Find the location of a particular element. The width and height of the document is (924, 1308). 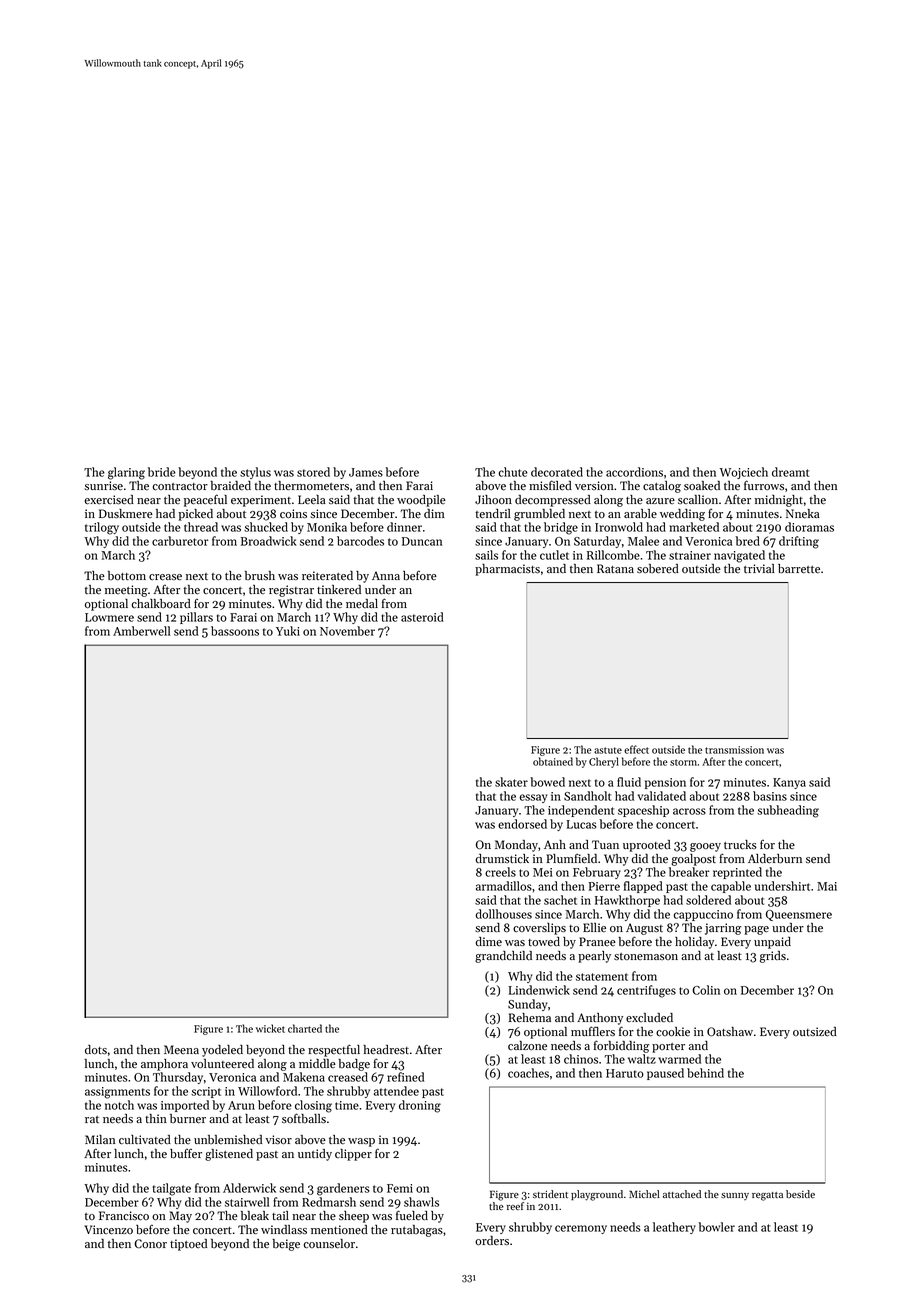

Lowmere is located at coordinates (109, 617).
